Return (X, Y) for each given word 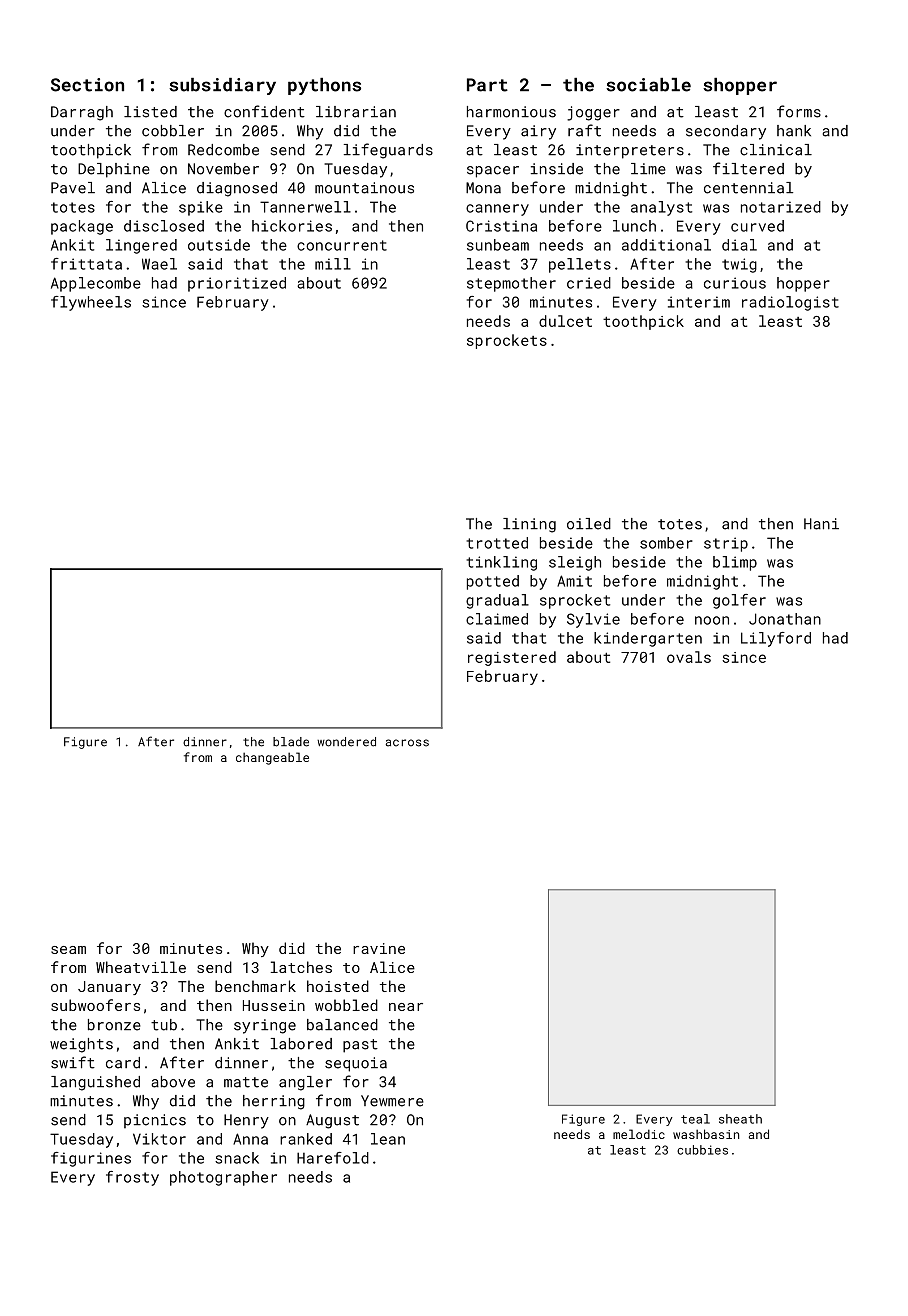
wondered (346, 742)
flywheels (91, 303)
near (406, 1007)
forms (799, 111)
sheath (740, 1119)
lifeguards (388, 151)
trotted (497, 543)
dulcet (565, 321)
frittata (86, 264)
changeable (272, 758)
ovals (689, 657)
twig (739, 265)
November (223, 169)
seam (68, 950)
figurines (91, 1159)
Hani (821, 524)
